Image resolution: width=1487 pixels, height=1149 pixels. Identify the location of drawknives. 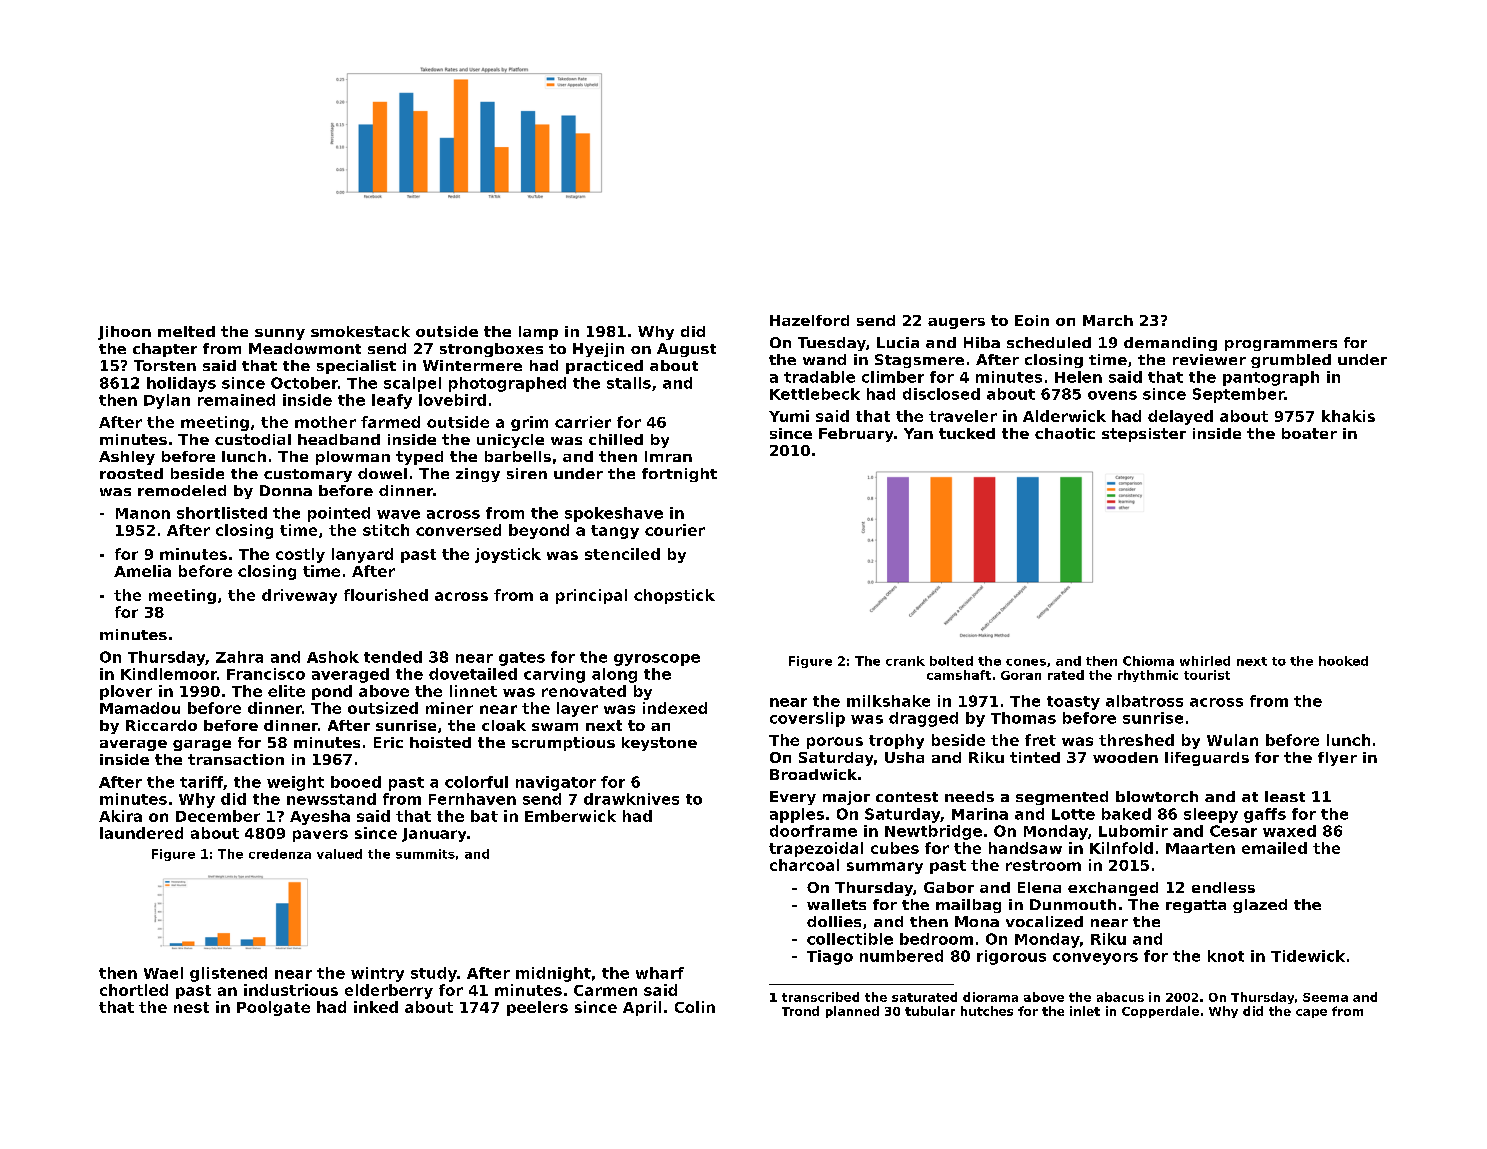
(631, 799).
